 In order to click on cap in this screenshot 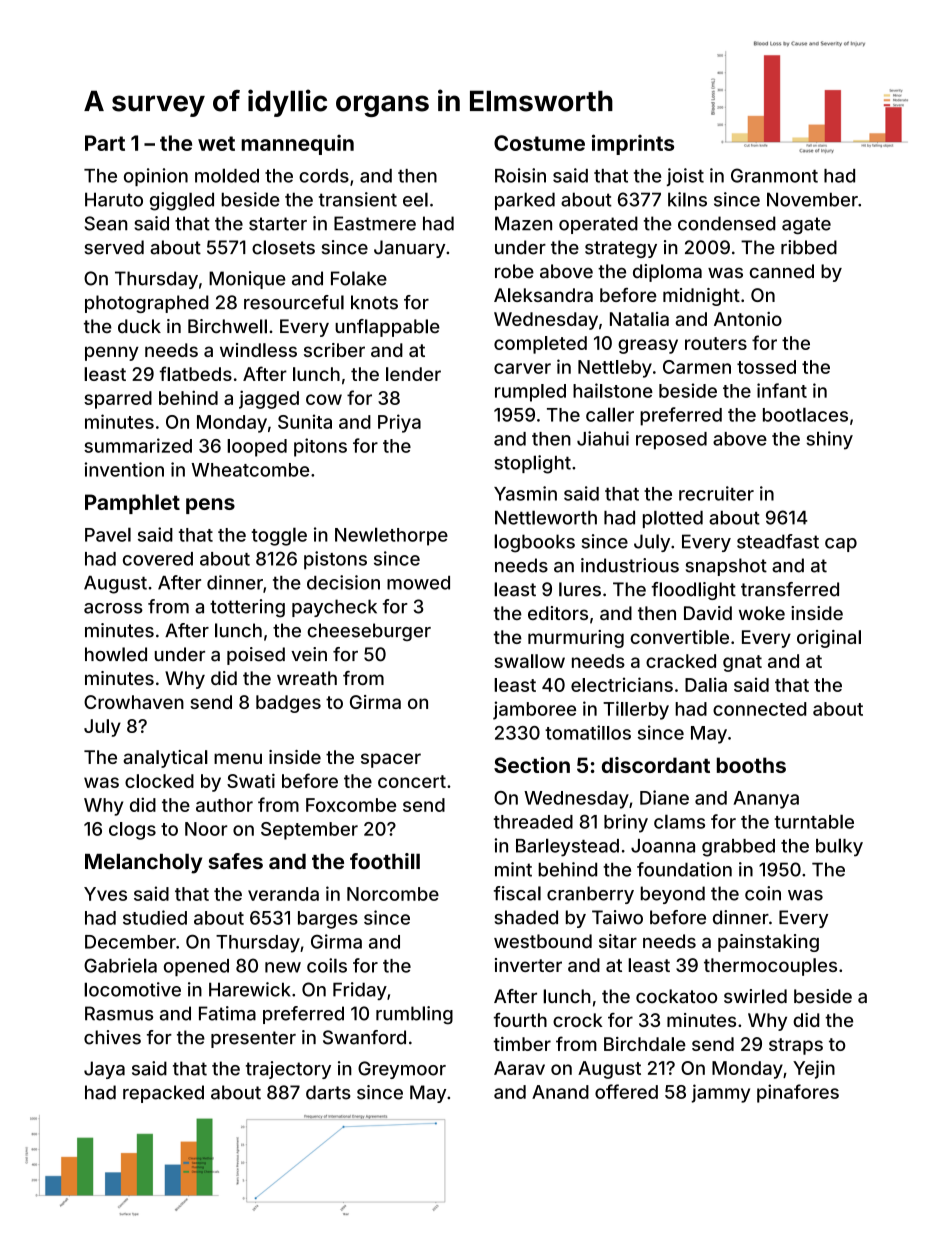, I will do `click(841, 545)`.
